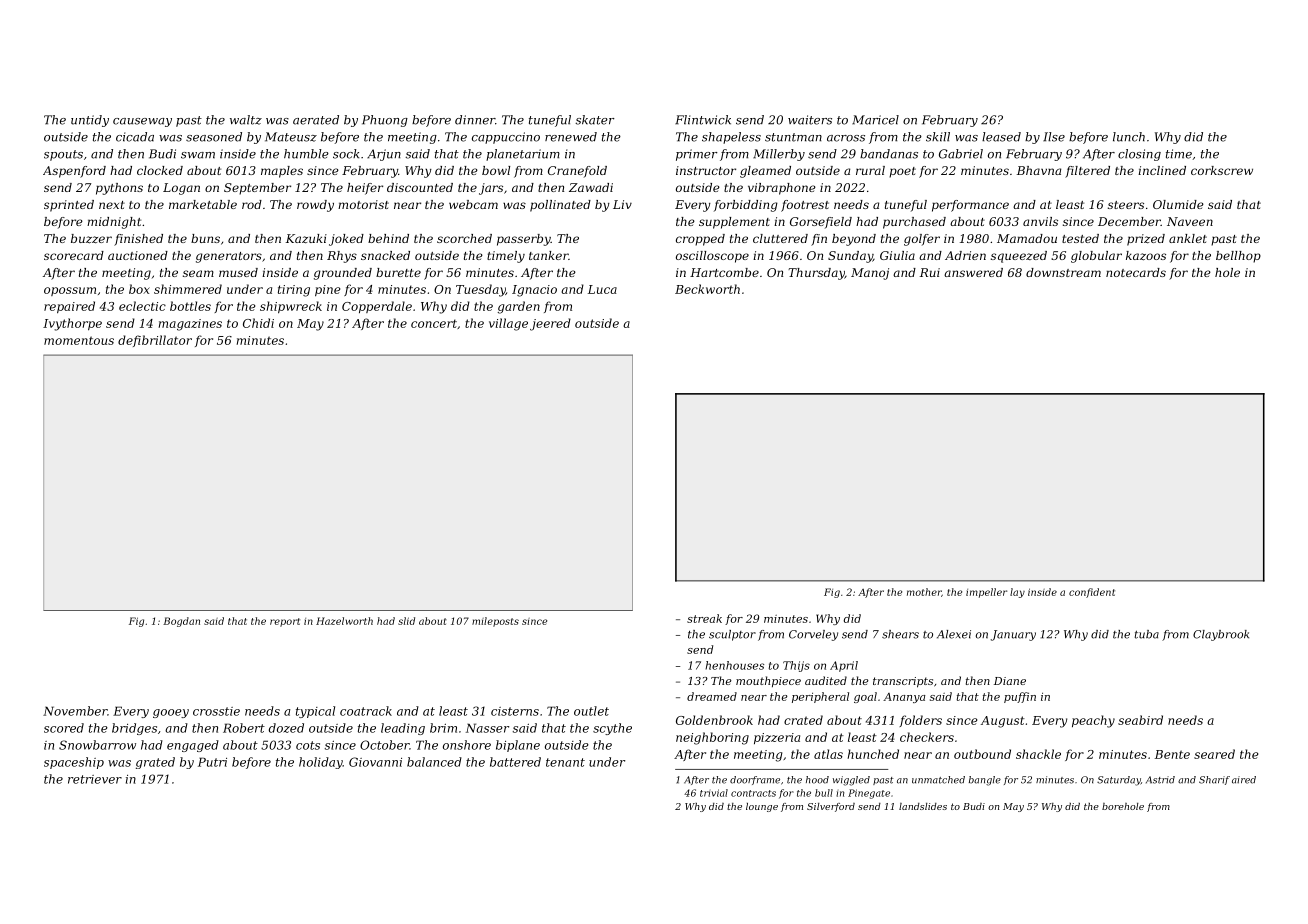 The image size is (1308, 924). Describe the element at coordinates (315, 712) in the screenshot. I see `typical` at that location.
